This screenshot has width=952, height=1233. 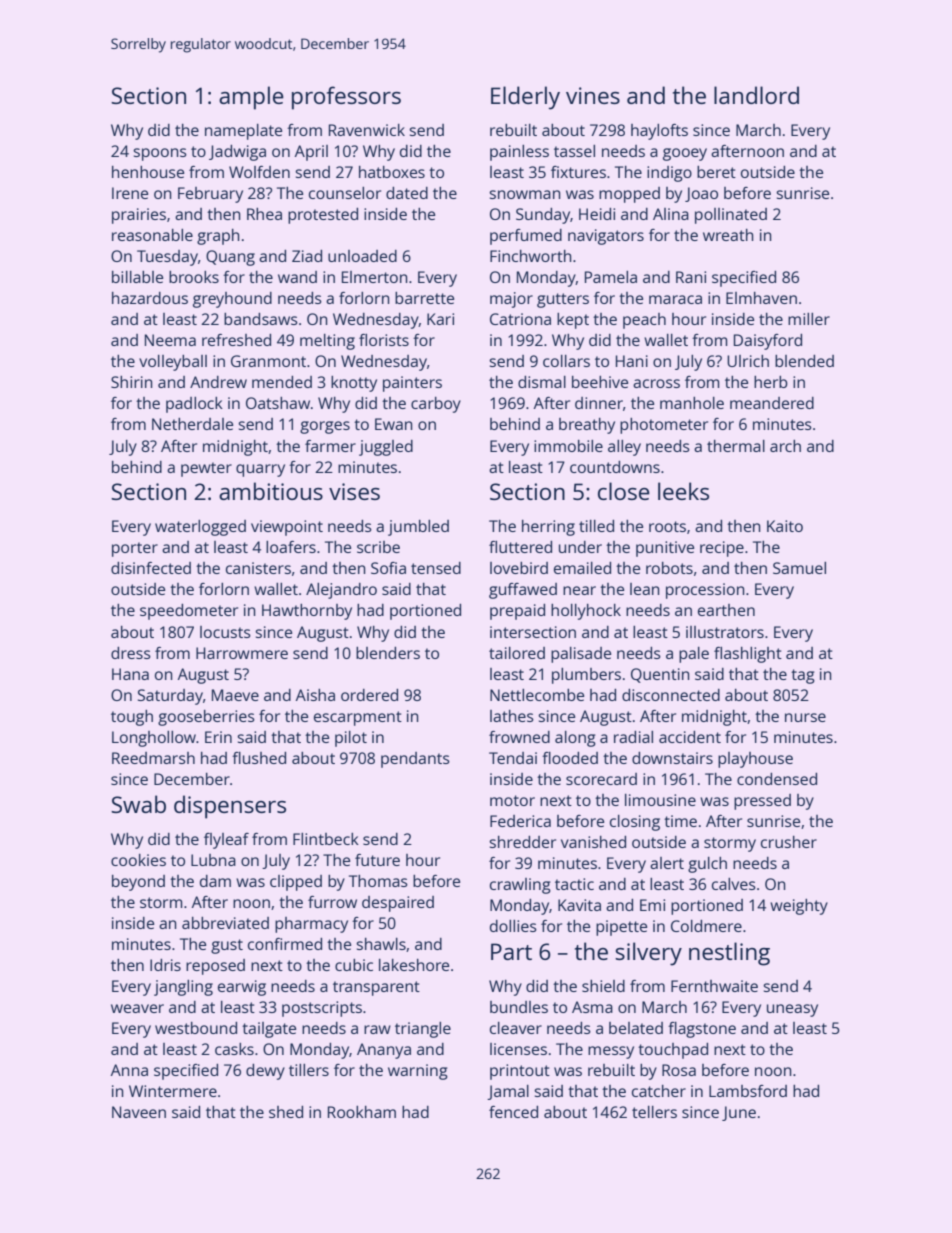 I want to click on Elderly, so click(x=525, y=98).
